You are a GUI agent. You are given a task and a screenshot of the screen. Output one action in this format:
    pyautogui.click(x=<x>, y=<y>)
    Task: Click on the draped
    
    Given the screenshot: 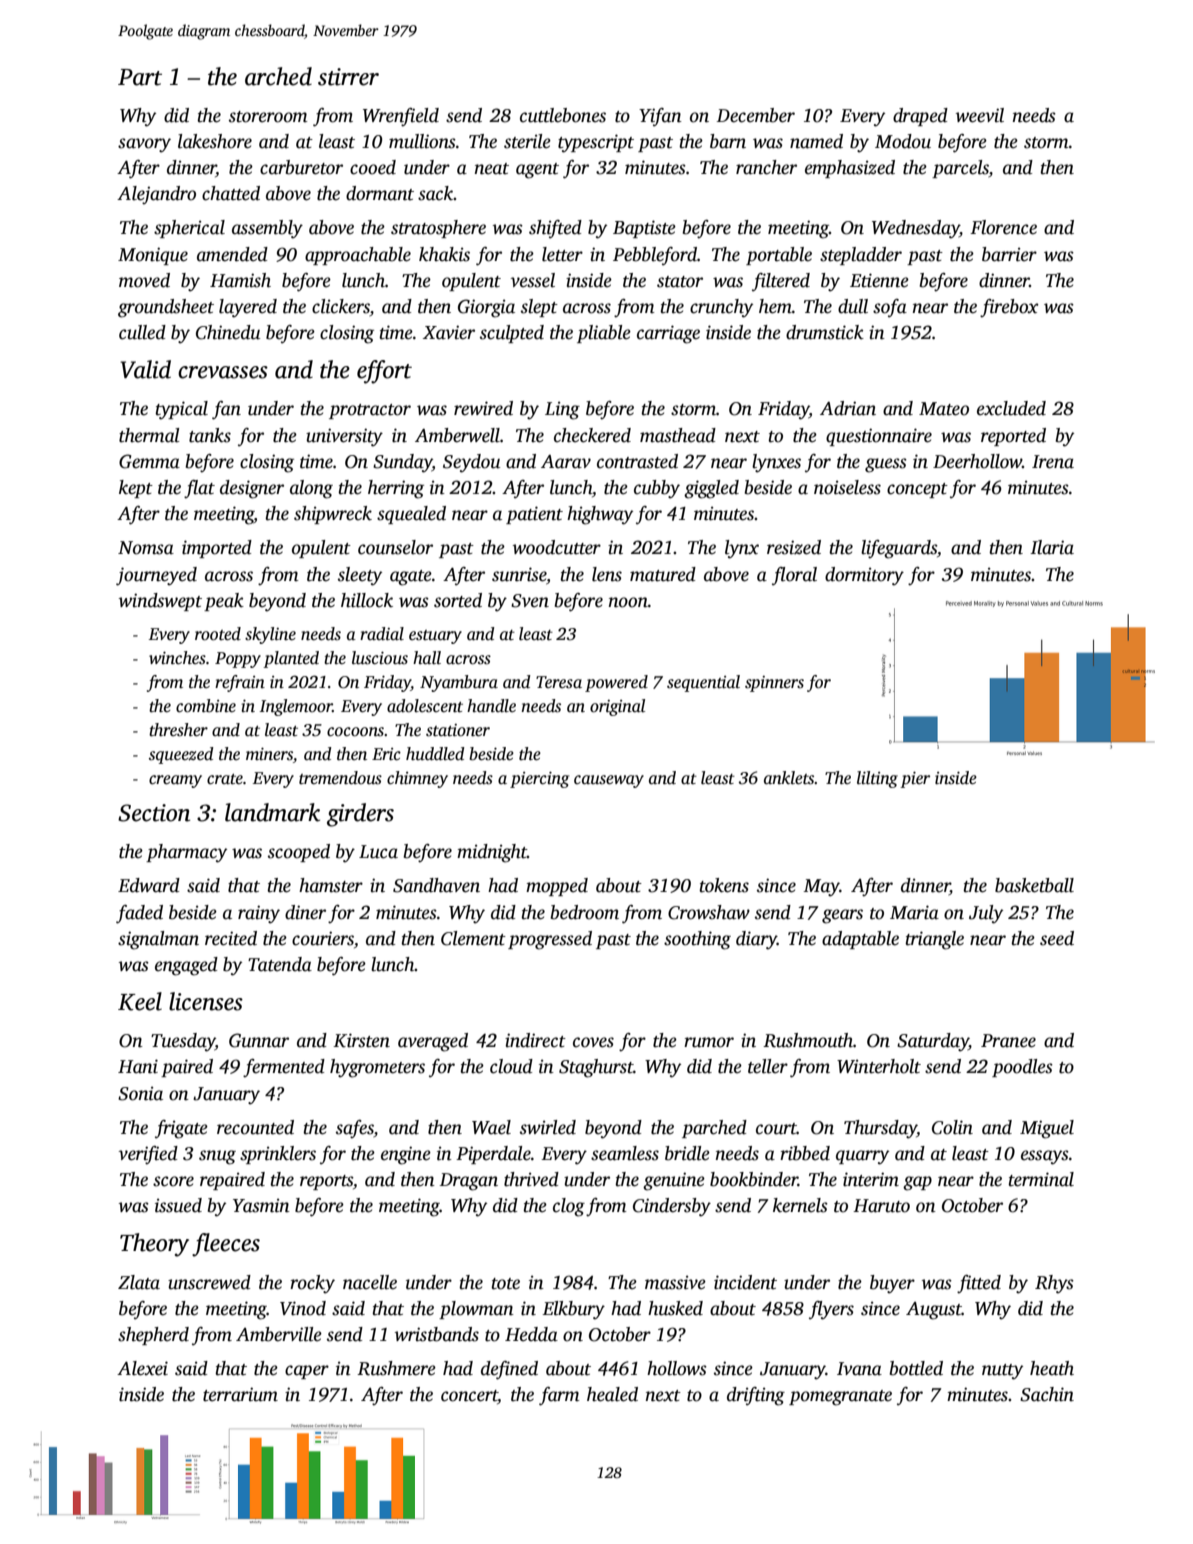 What is the action you would take?
    pyautogui.click(x=920, y=117)
